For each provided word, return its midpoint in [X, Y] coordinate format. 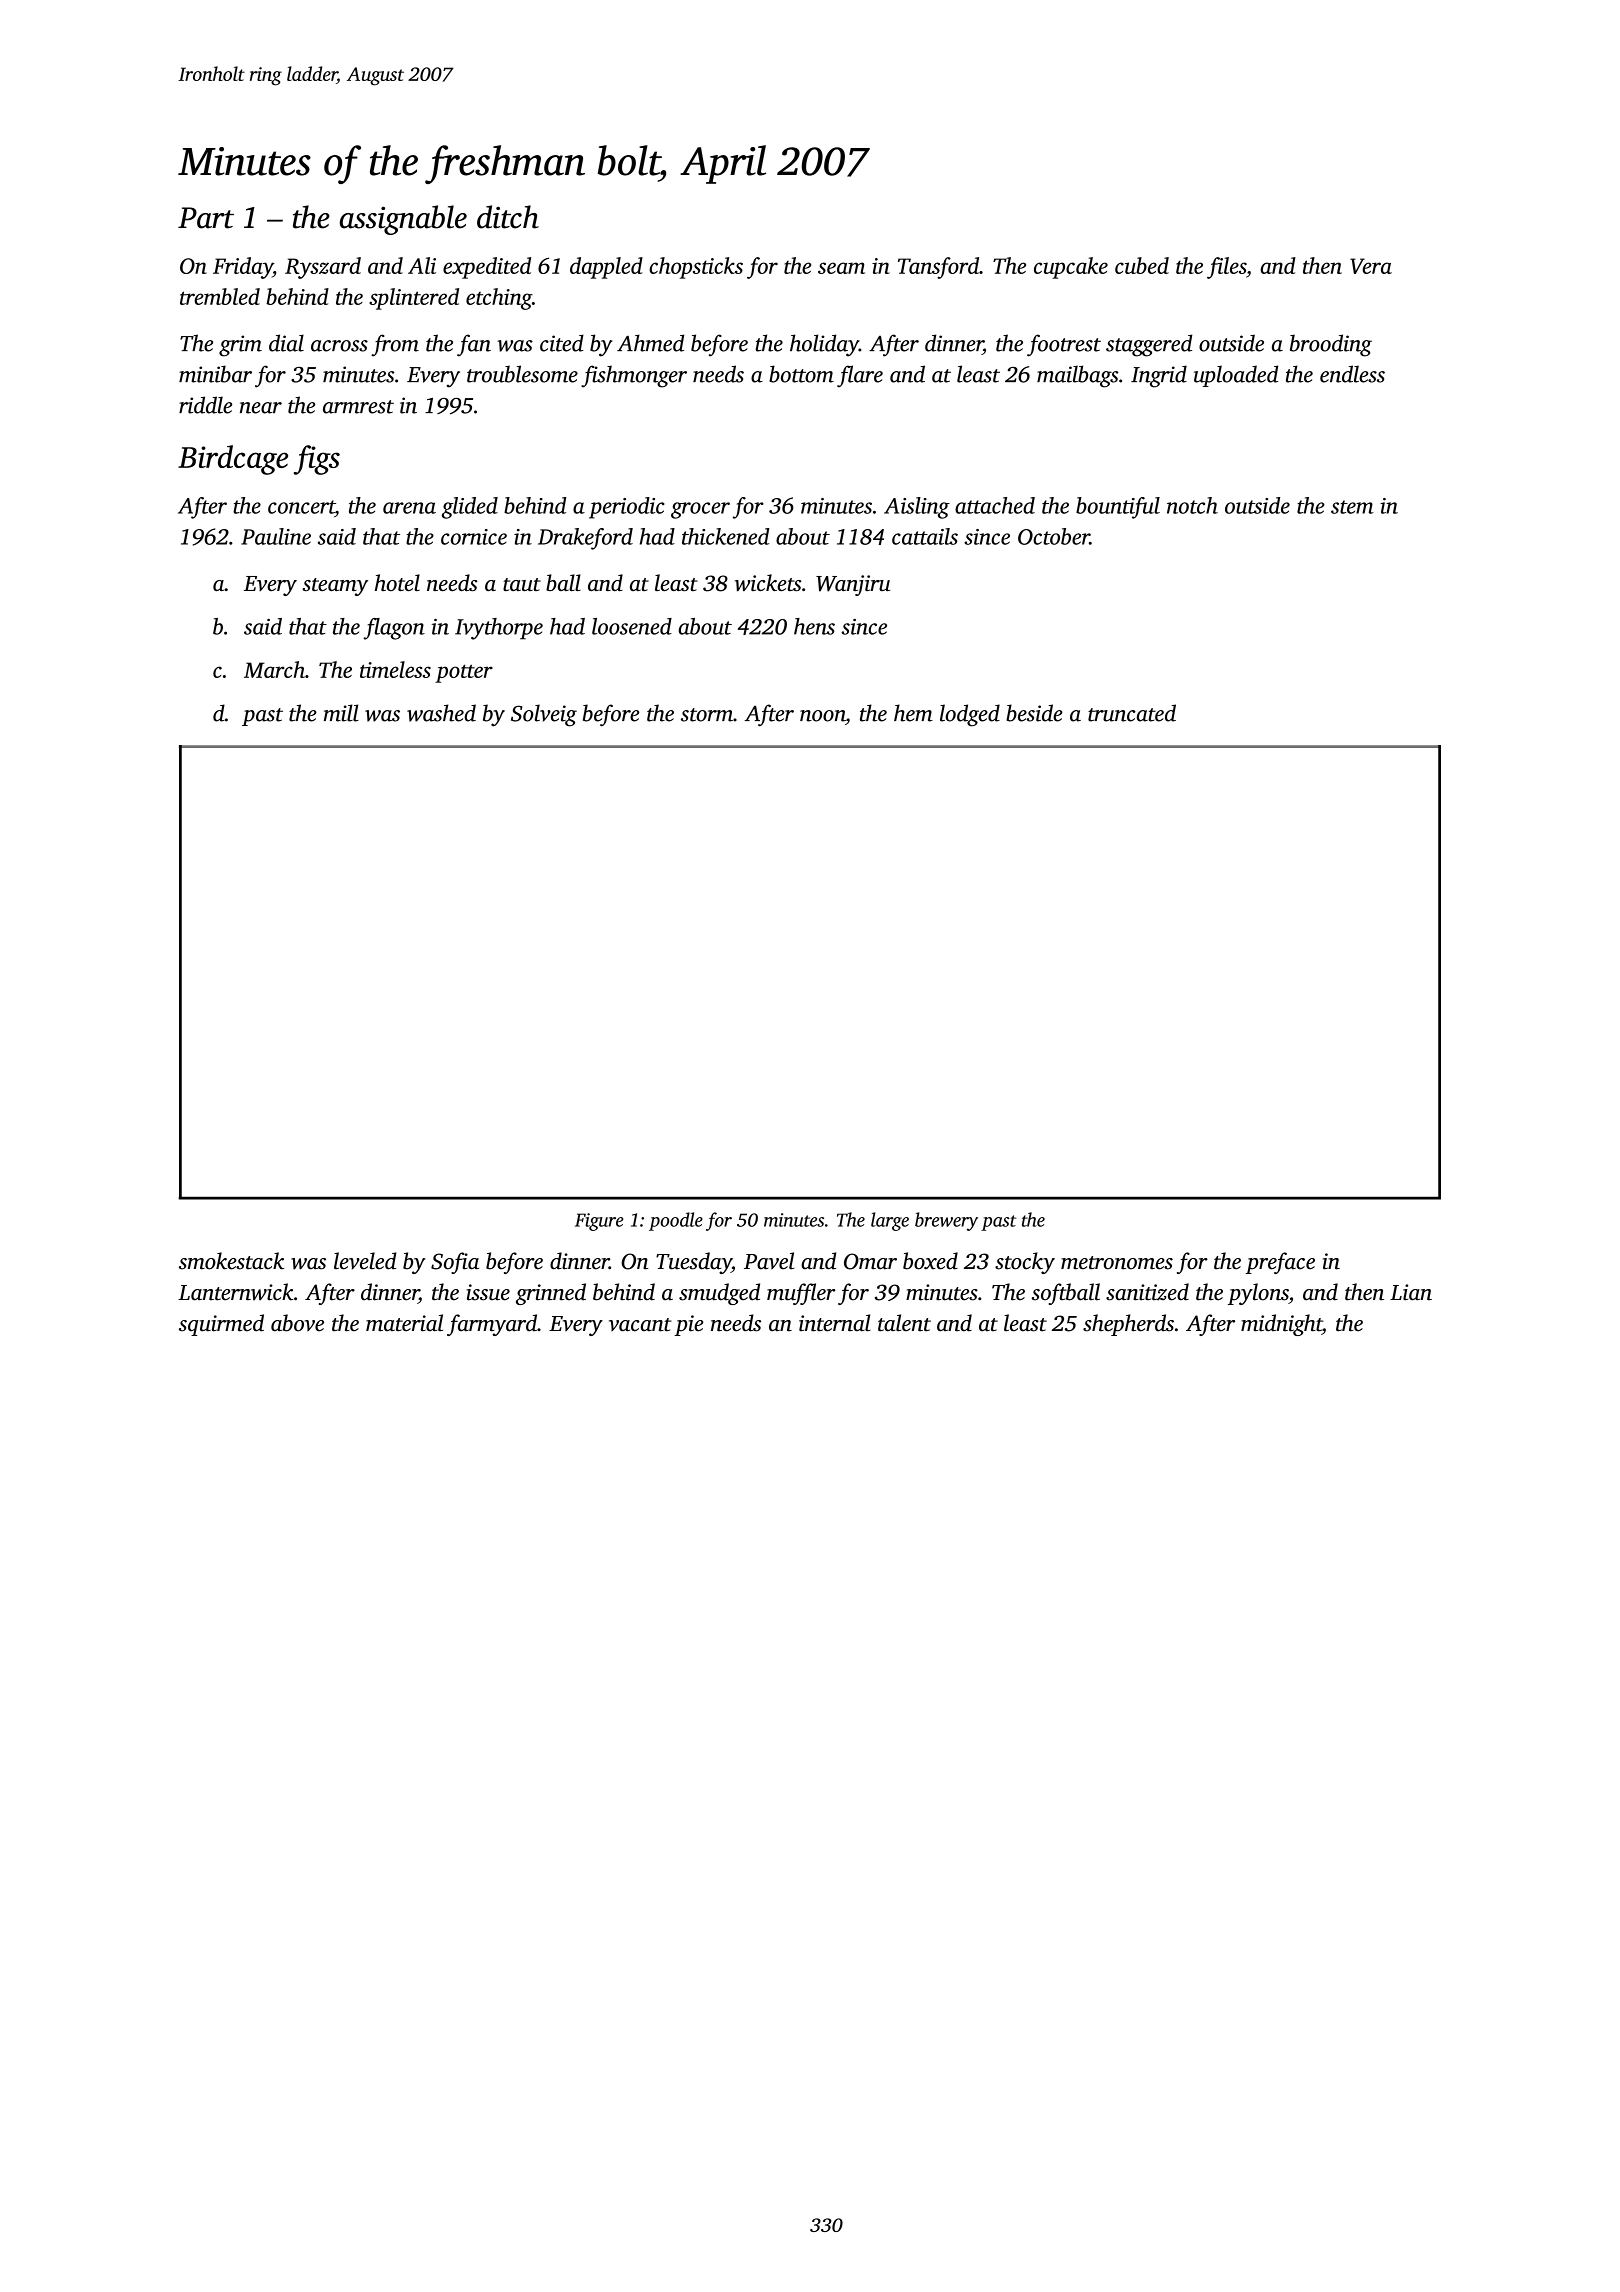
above [297, 1323]
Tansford [938, 268]
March [274, 669]
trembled [220, 296]
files [1226, 268]
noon [822, 716]
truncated [1132, 713]
